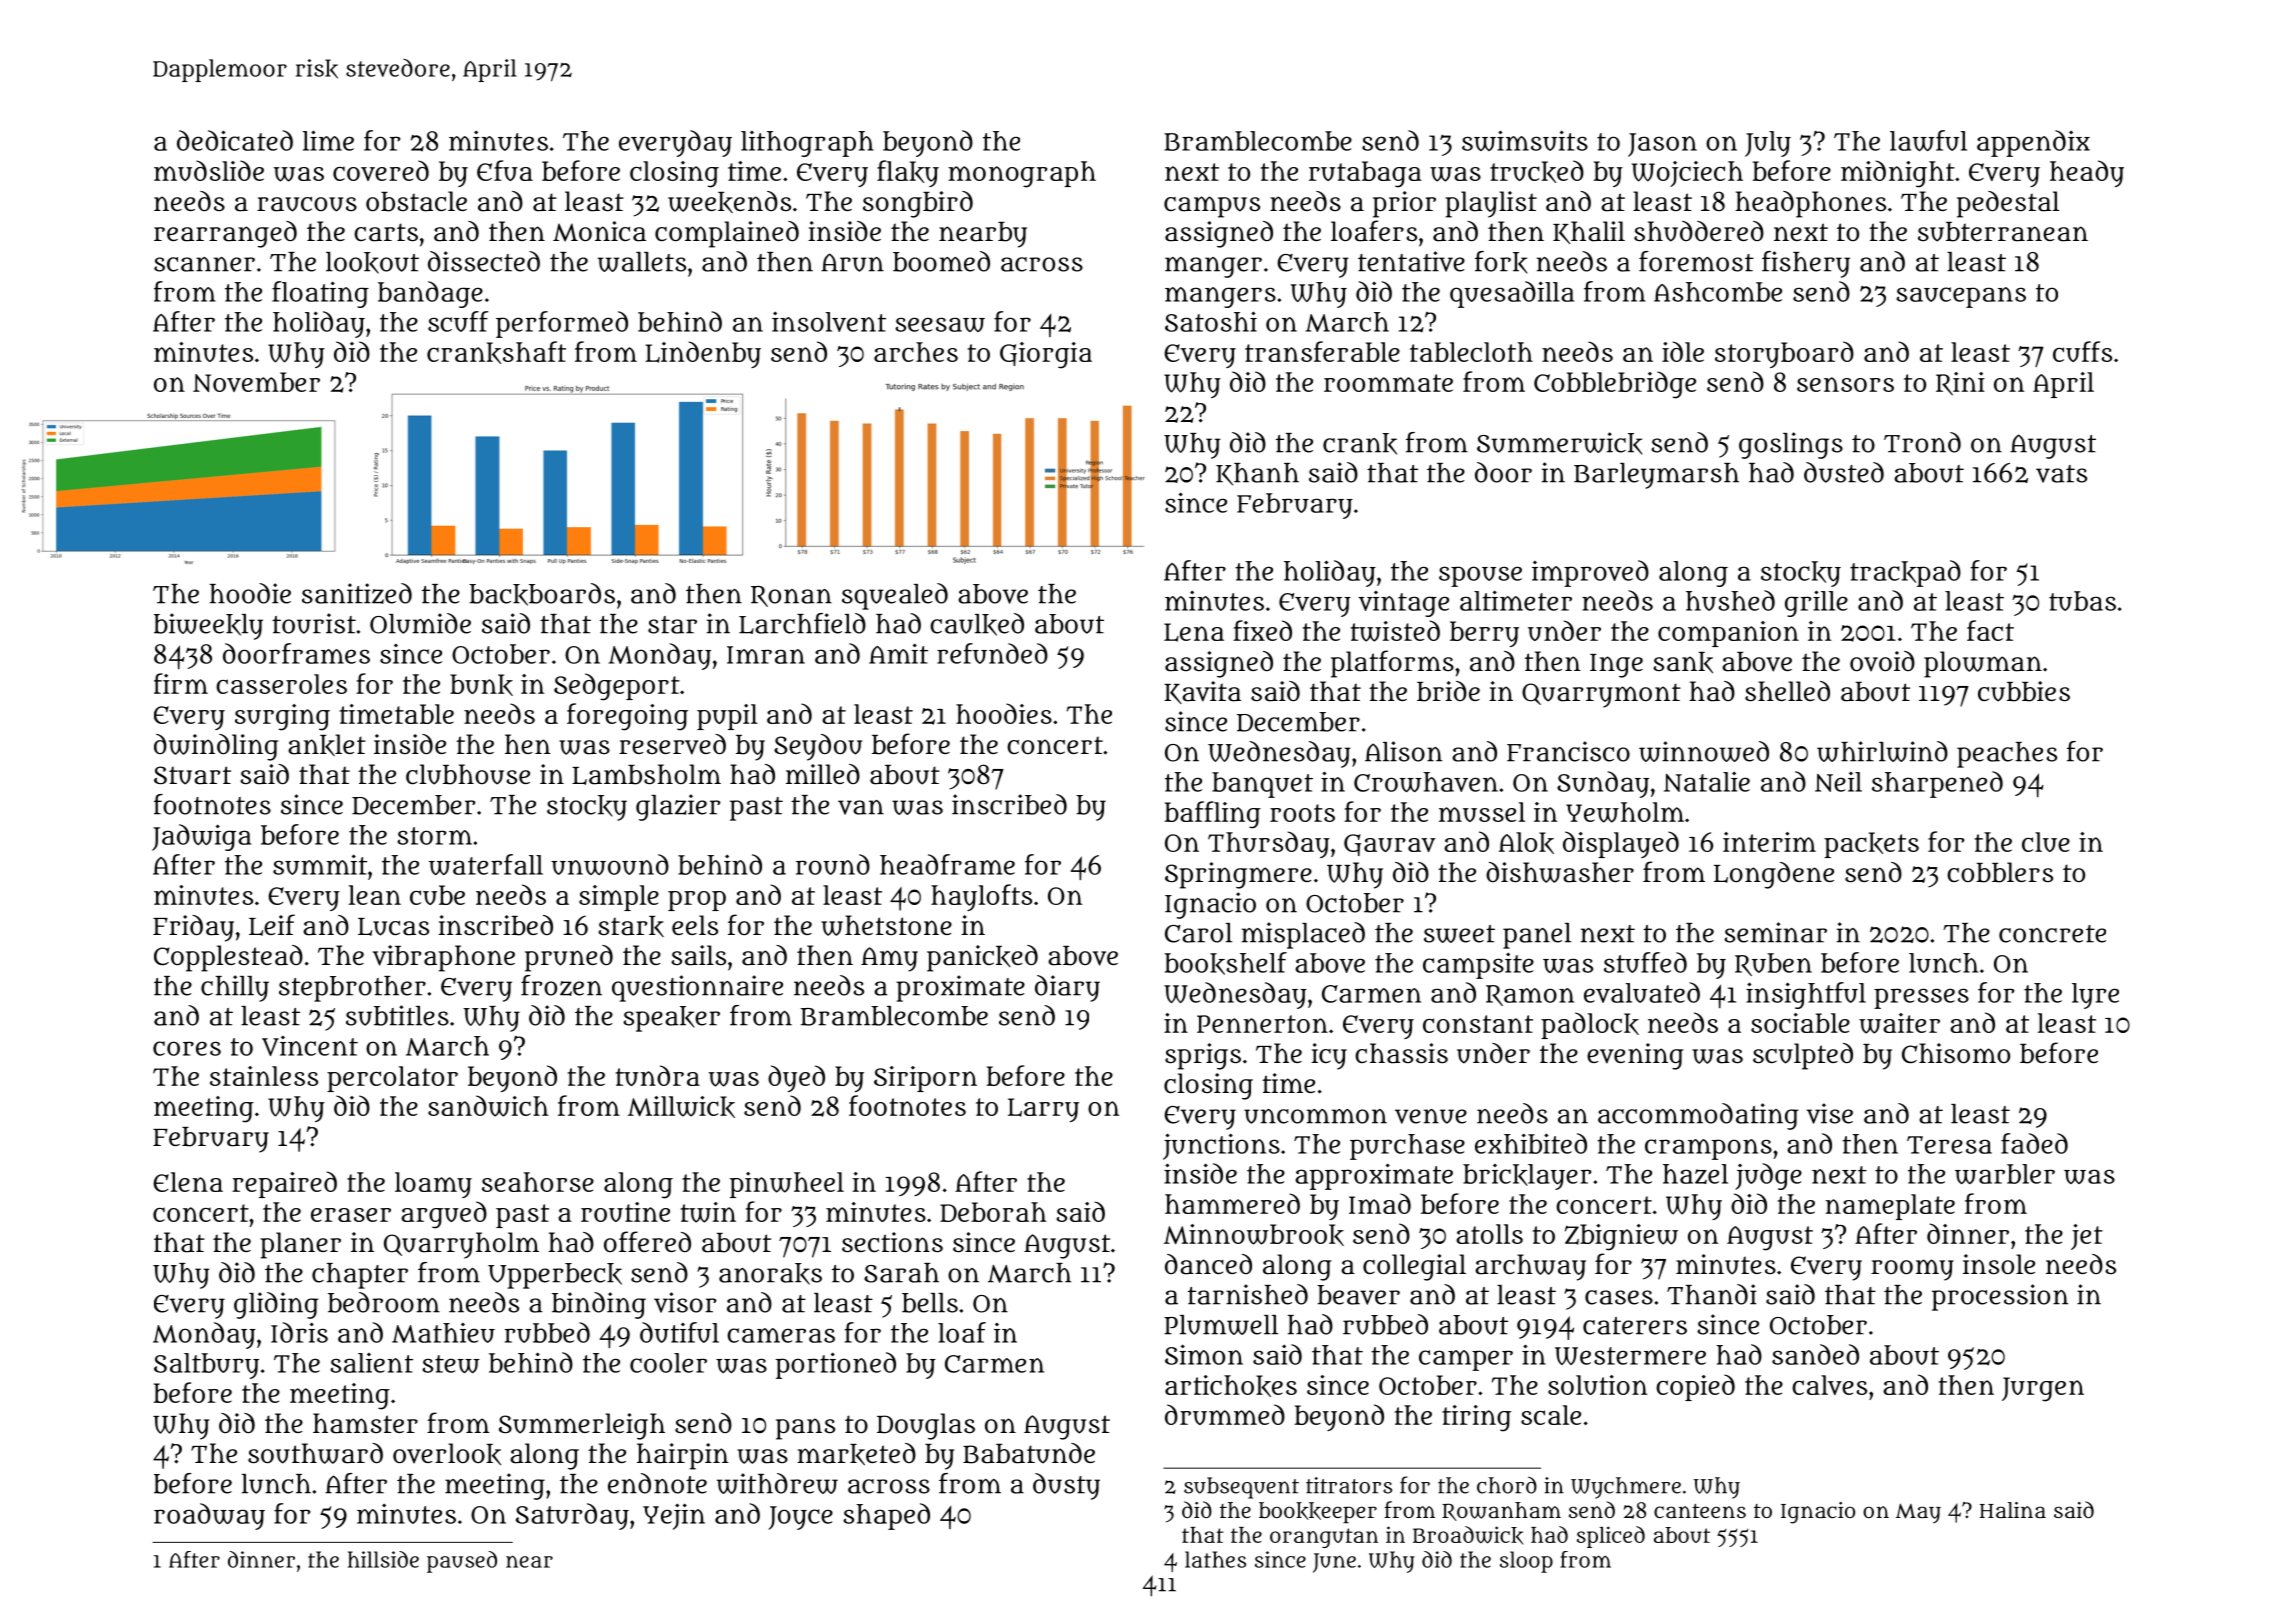 This page has height=1615, width=2284. I want to click on Plumwell, so click(1221, 1325).
